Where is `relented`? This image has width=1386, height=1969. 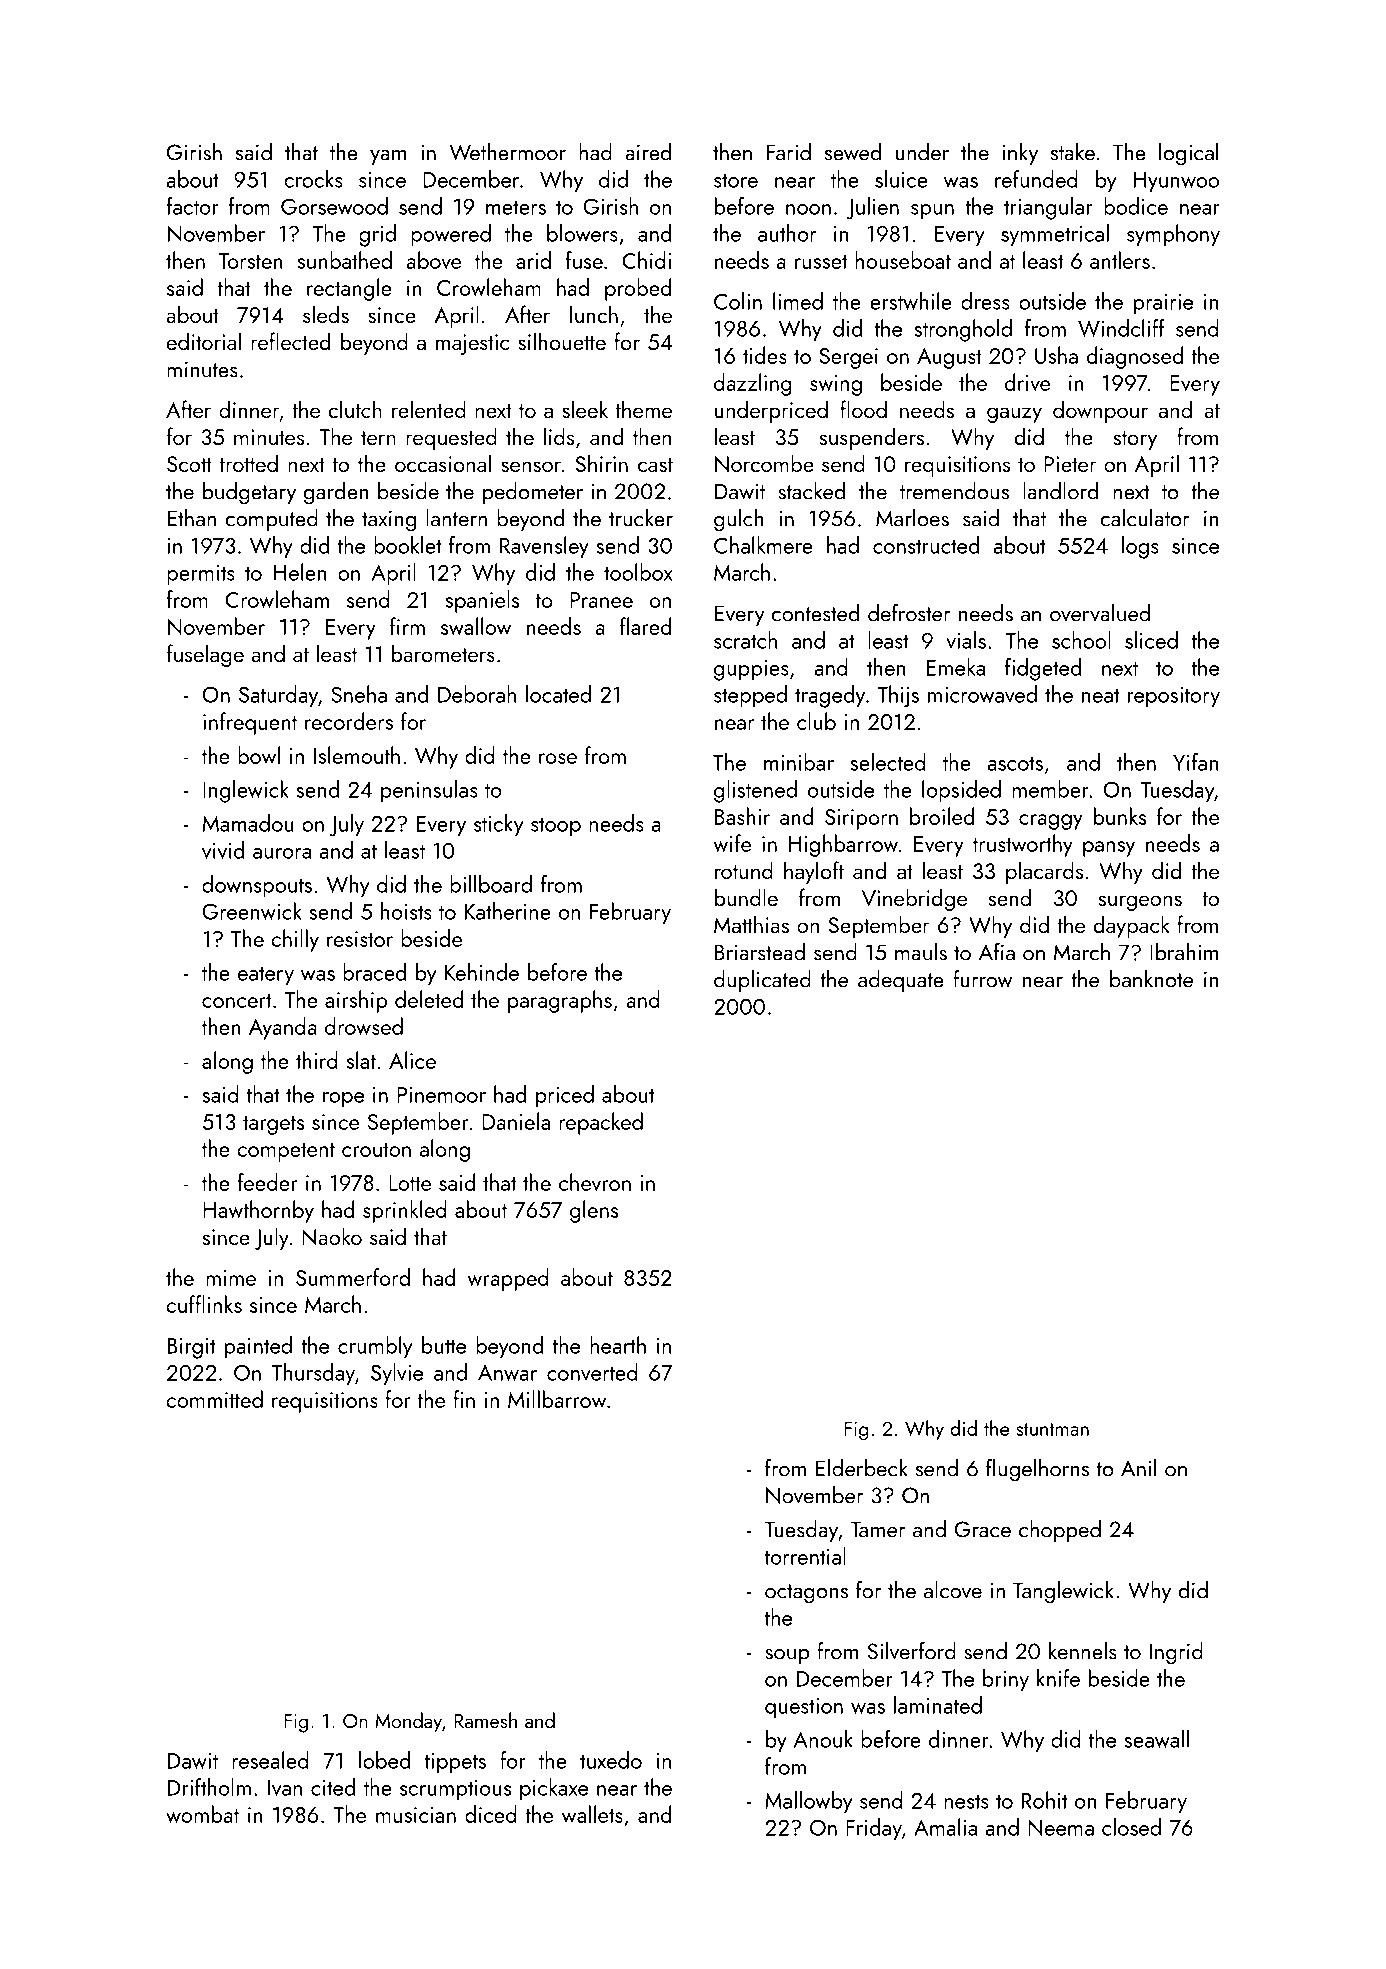
relented is located at coordinates (429, 409).
